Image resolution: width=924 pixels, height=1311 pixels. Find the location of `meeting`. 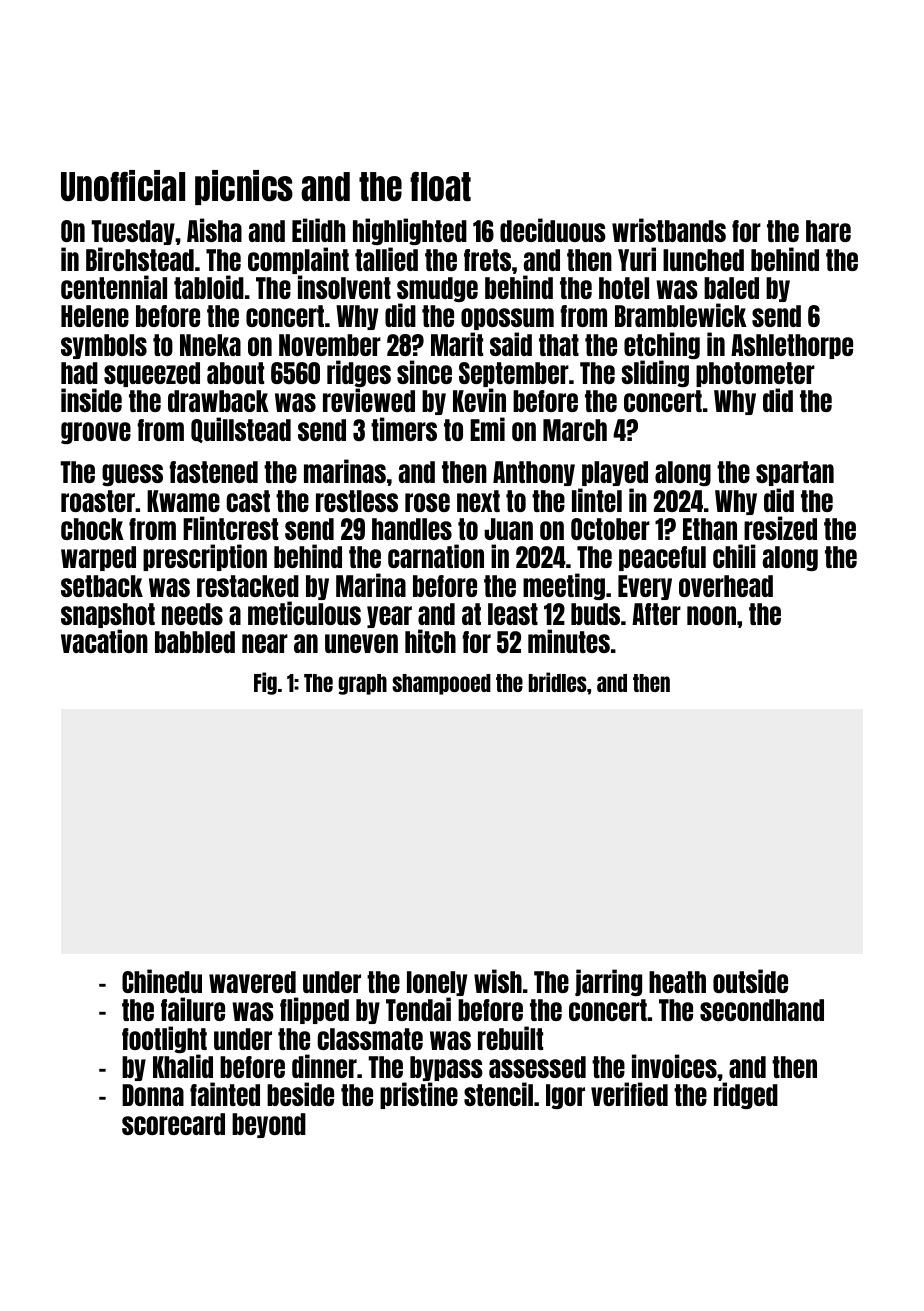

meeting is located at coordinates (564, 586).
